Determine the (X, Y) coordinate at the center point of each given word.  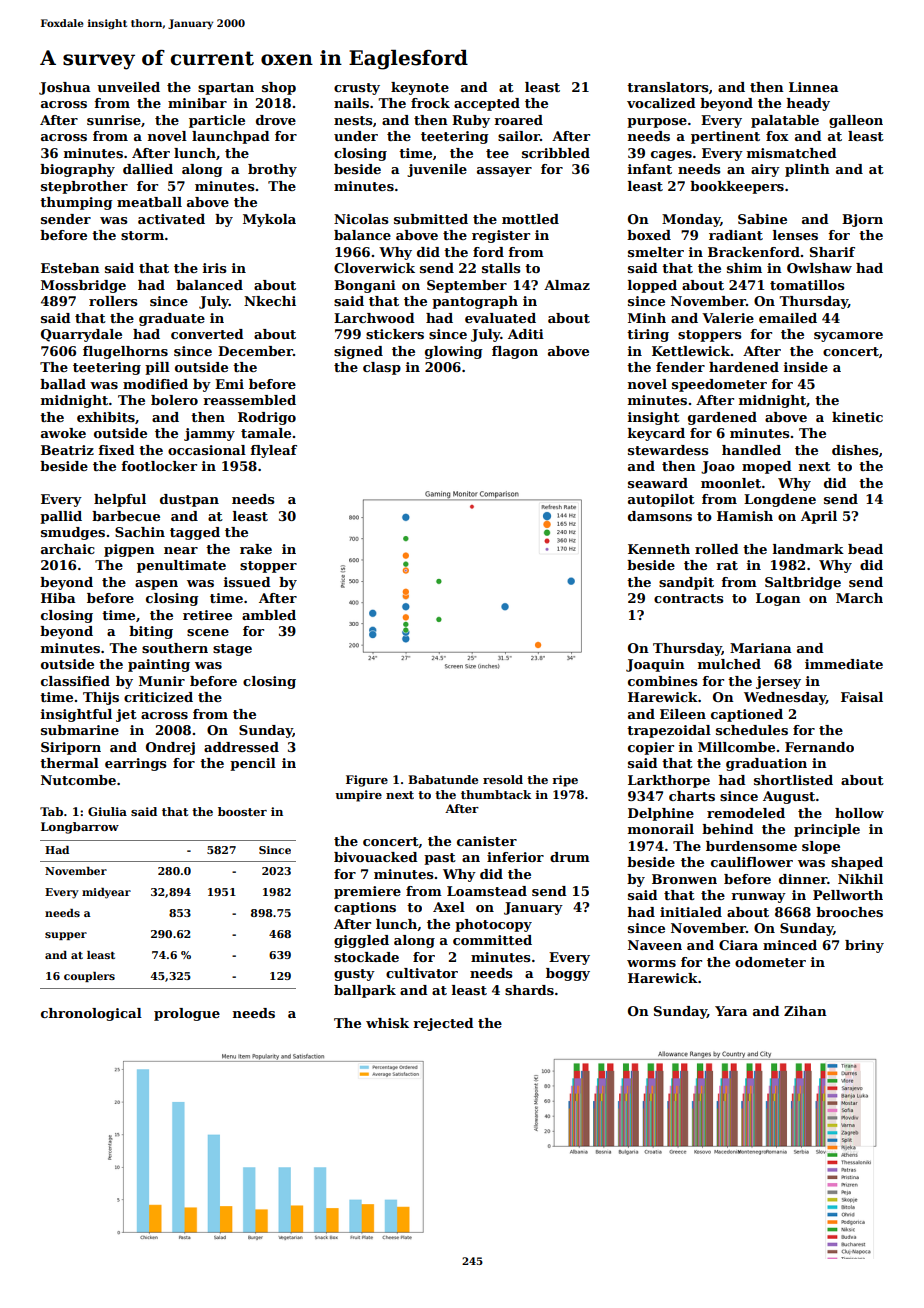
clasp (382, 368)
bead (865, 549)
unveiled (128, 87)
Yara (731, 1011)
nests (353, 120)
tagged (195, 533)
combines (662, 681)
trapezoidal (669, 731)
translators (667, 87)
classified (75, 681)
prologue (187, 1014)
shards (529, 990)
